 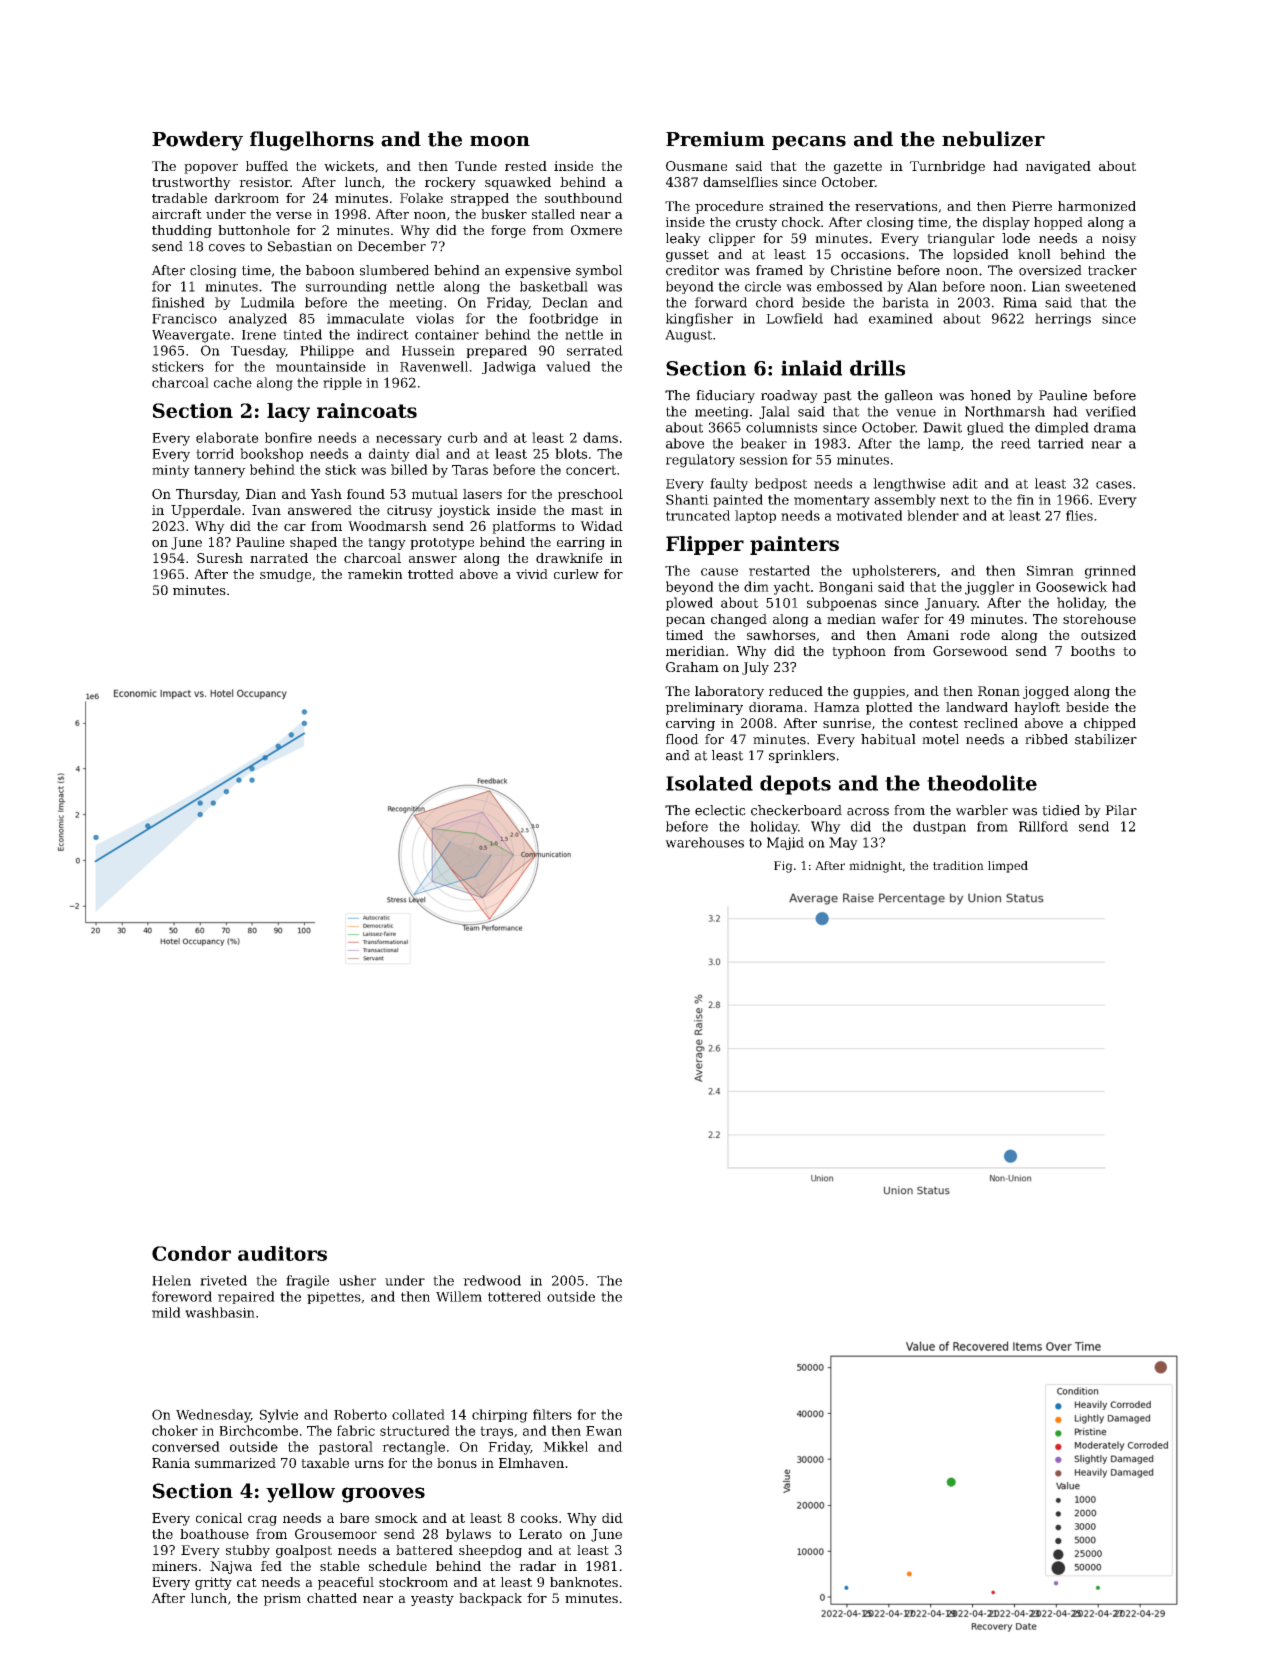 What do you see at coordinates (604, 1431) in the screenshot?
I see `Ewan` at bounding box center [604, 1431].
